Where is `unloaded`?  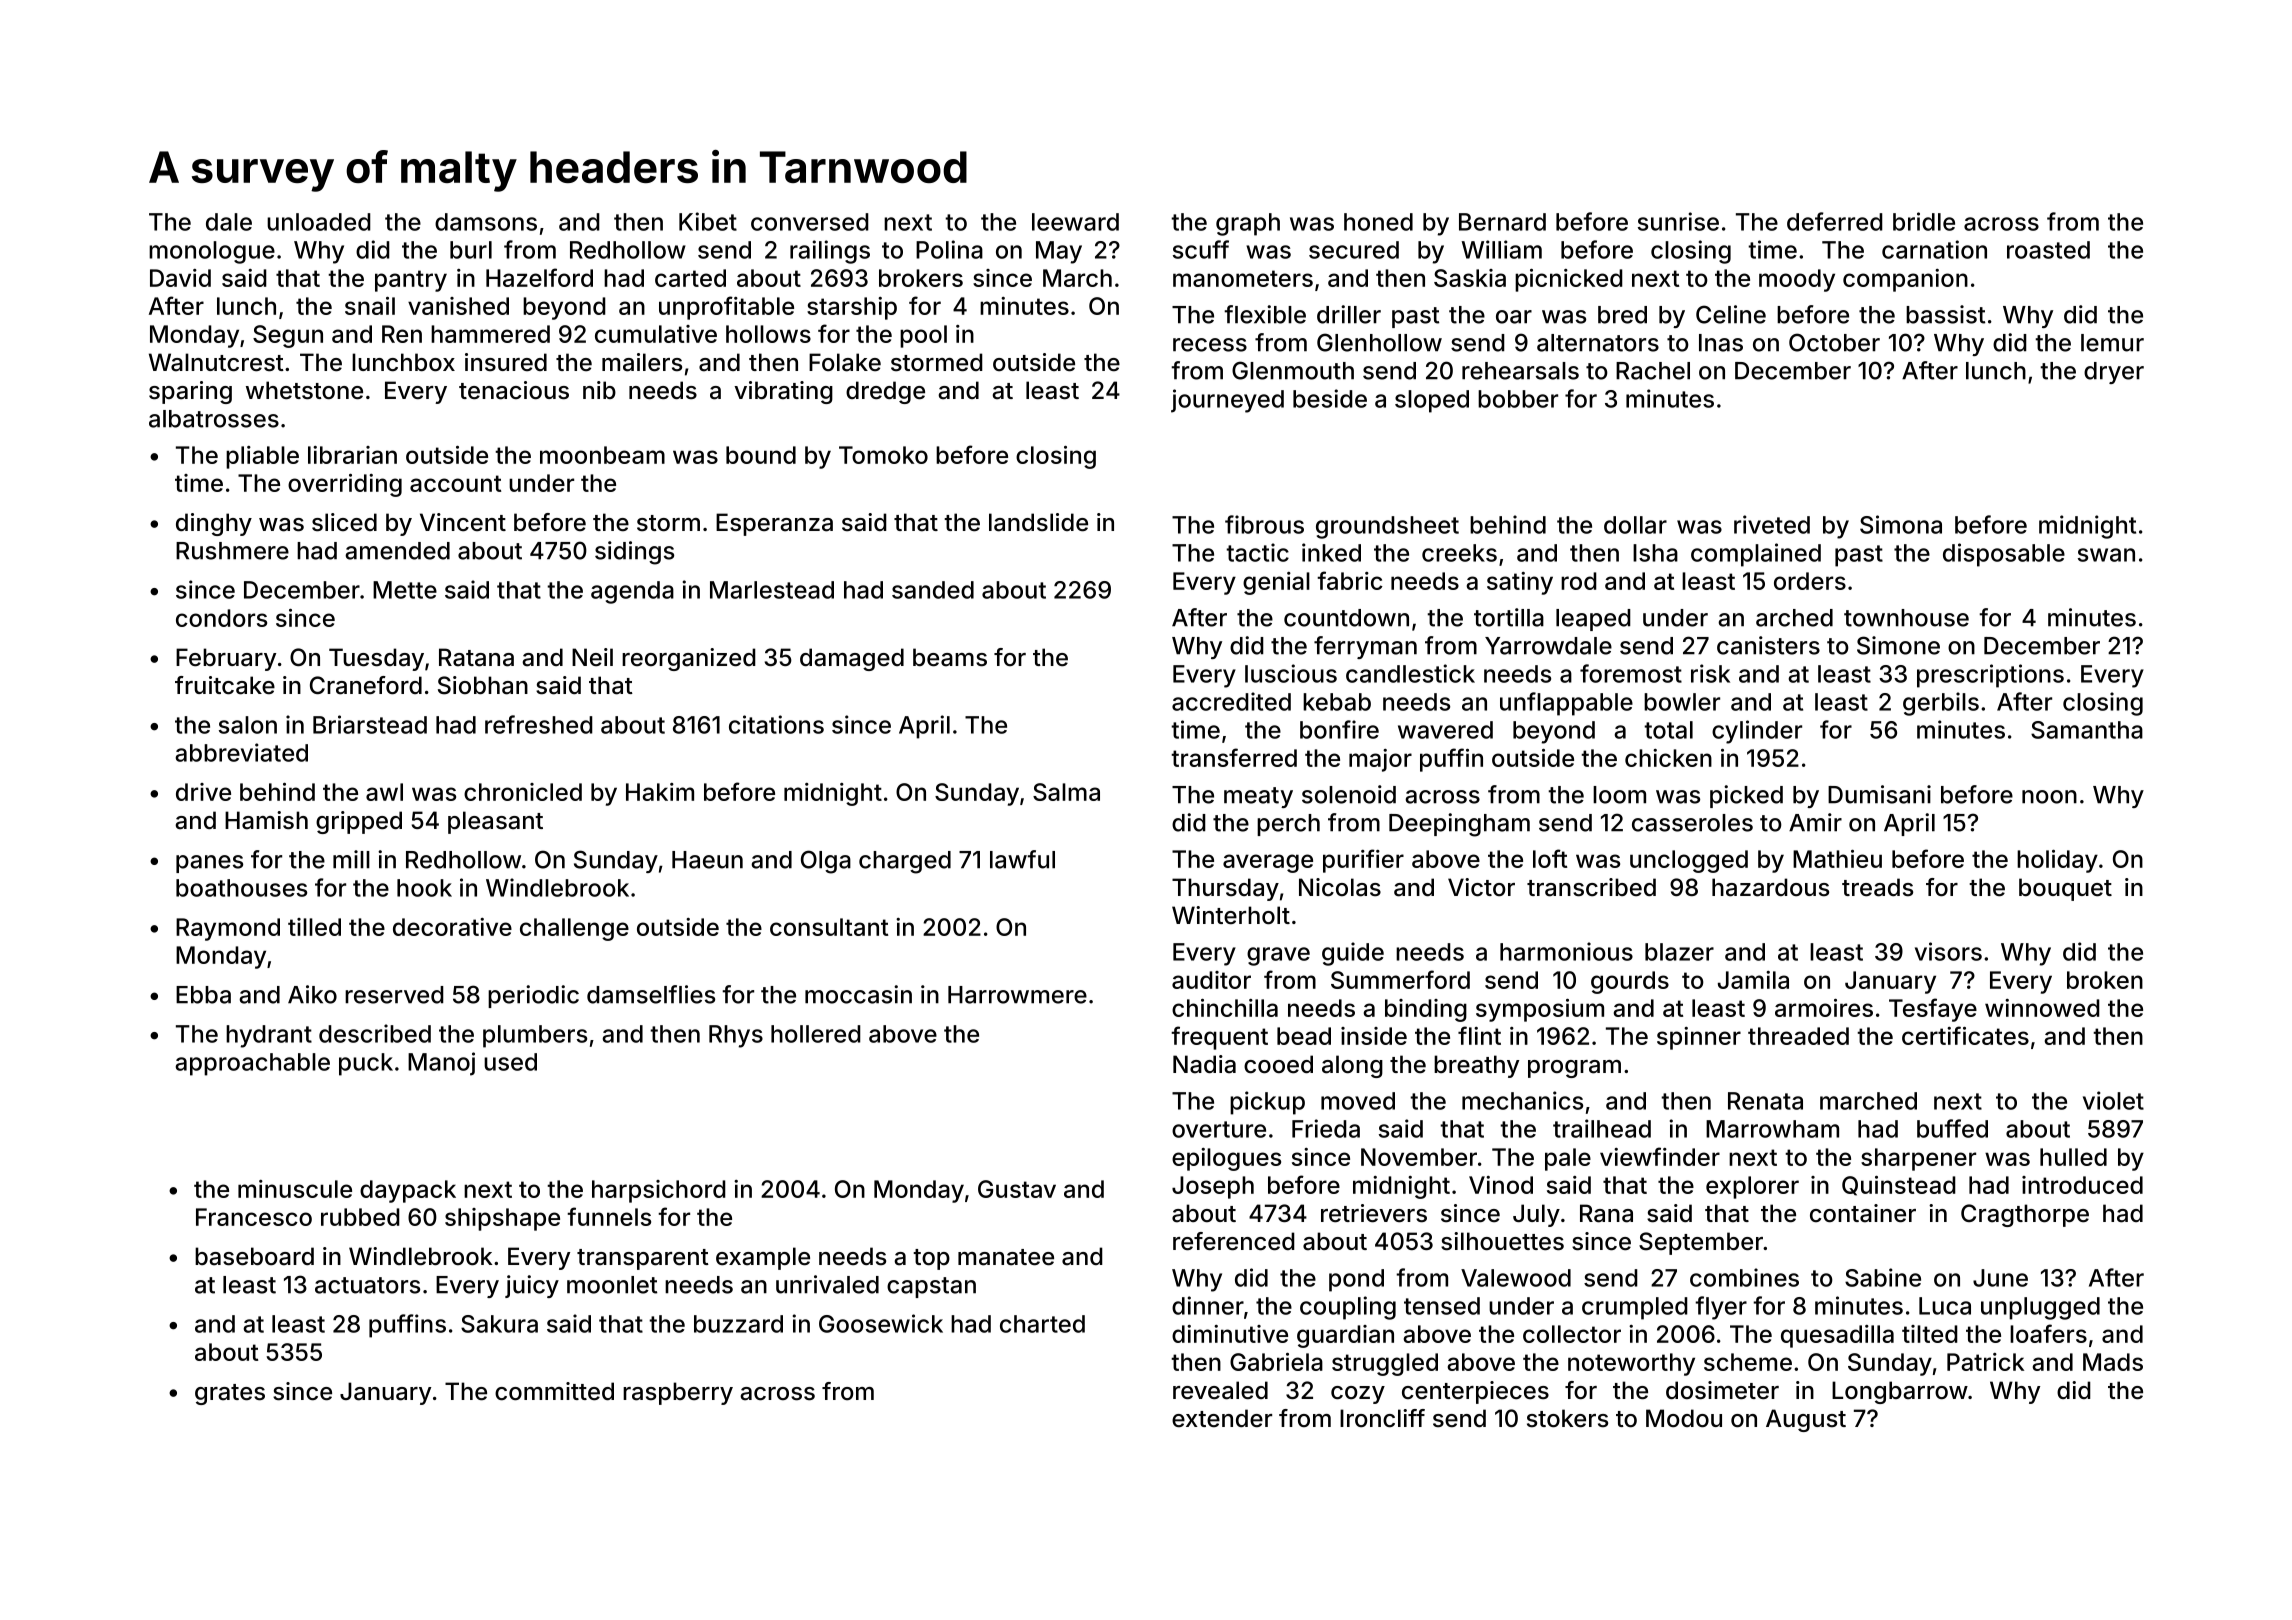
unloaded is located at coordinates (319, 222).
